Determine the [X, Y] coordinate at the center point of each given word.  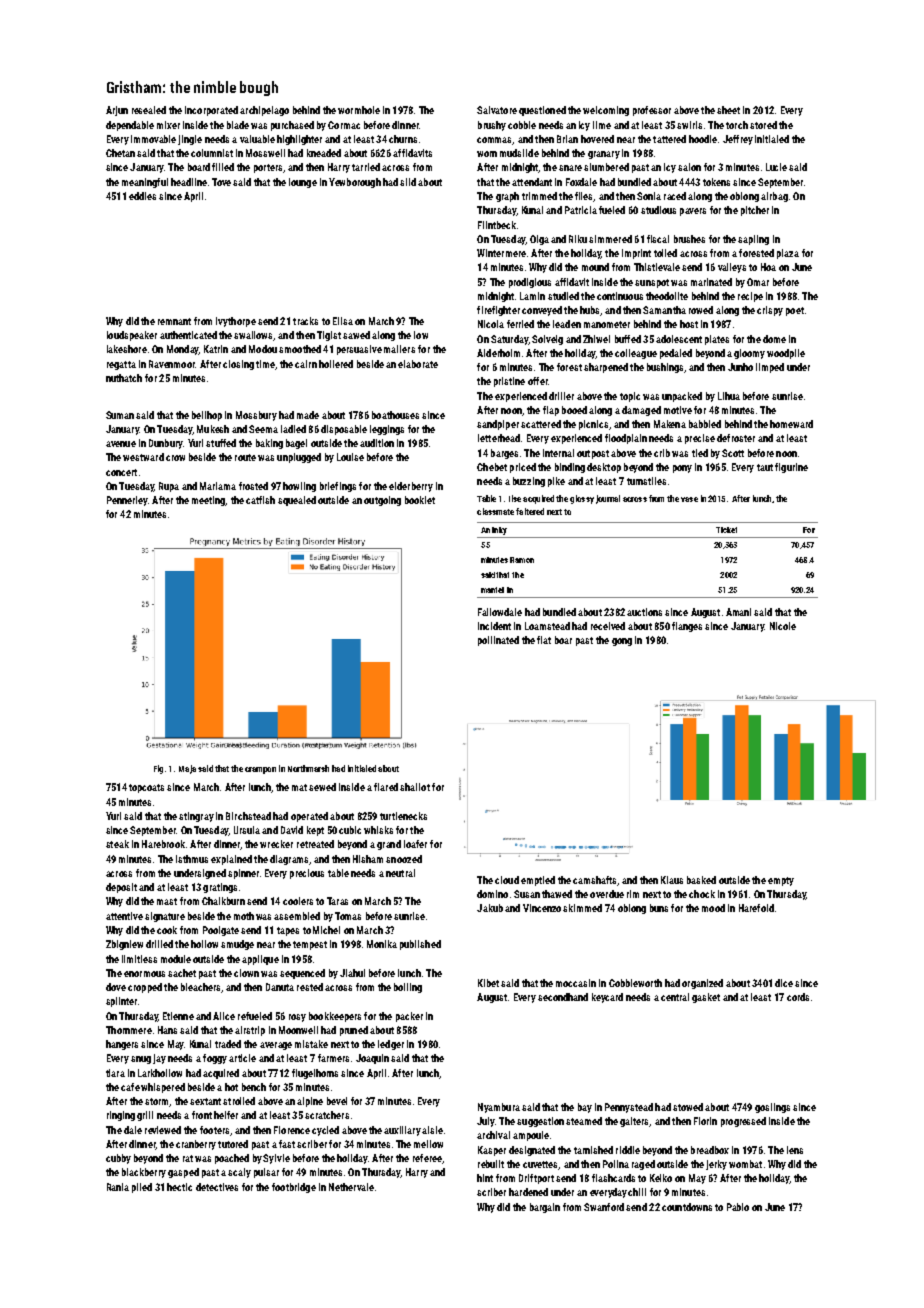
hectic [179, 1187]
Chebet [492, 467]
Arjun [117, 111]
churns [403, 139]
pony [682, 469]
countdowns [687, 1207]
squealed [297, 501]
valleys [732, 268]
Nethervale [351, 1187]
